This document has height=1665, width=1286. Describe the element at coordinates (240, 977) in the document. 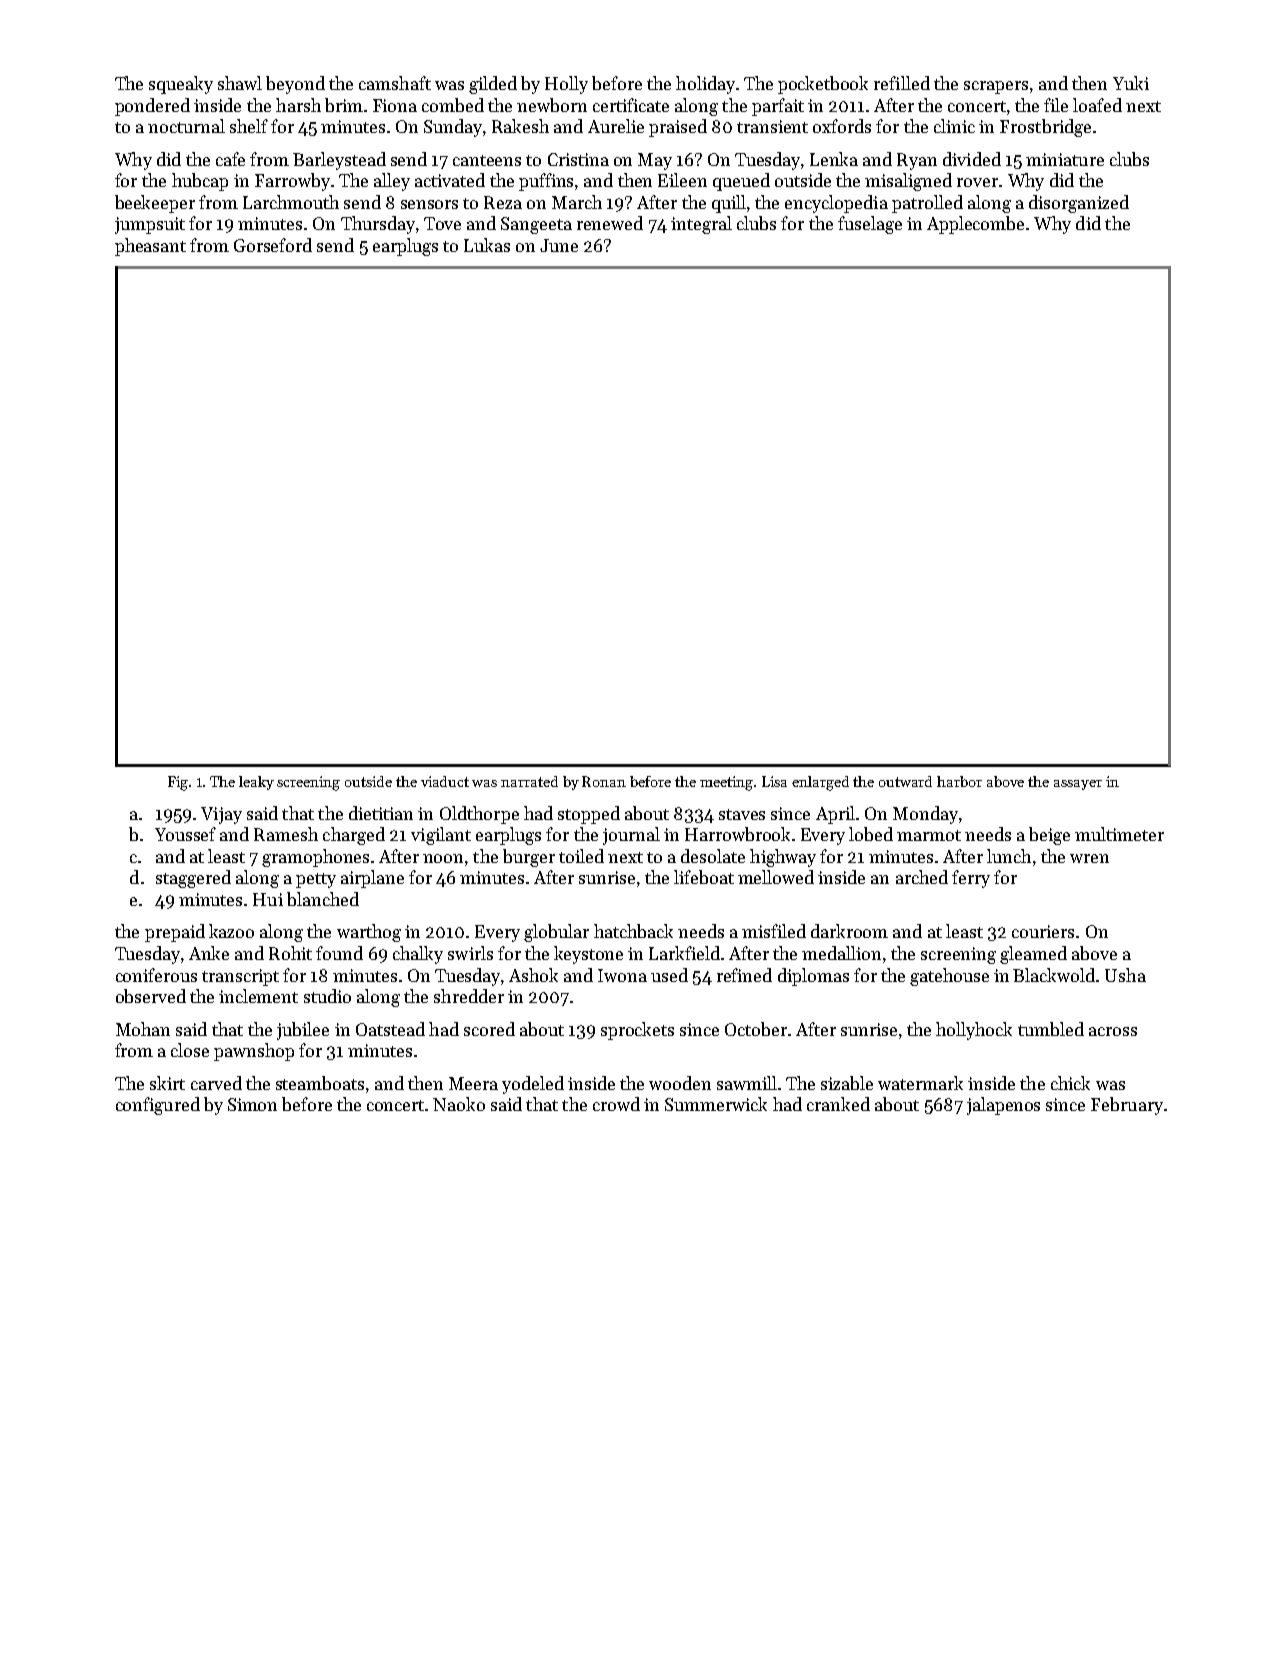

I see `transcript` at that location.
